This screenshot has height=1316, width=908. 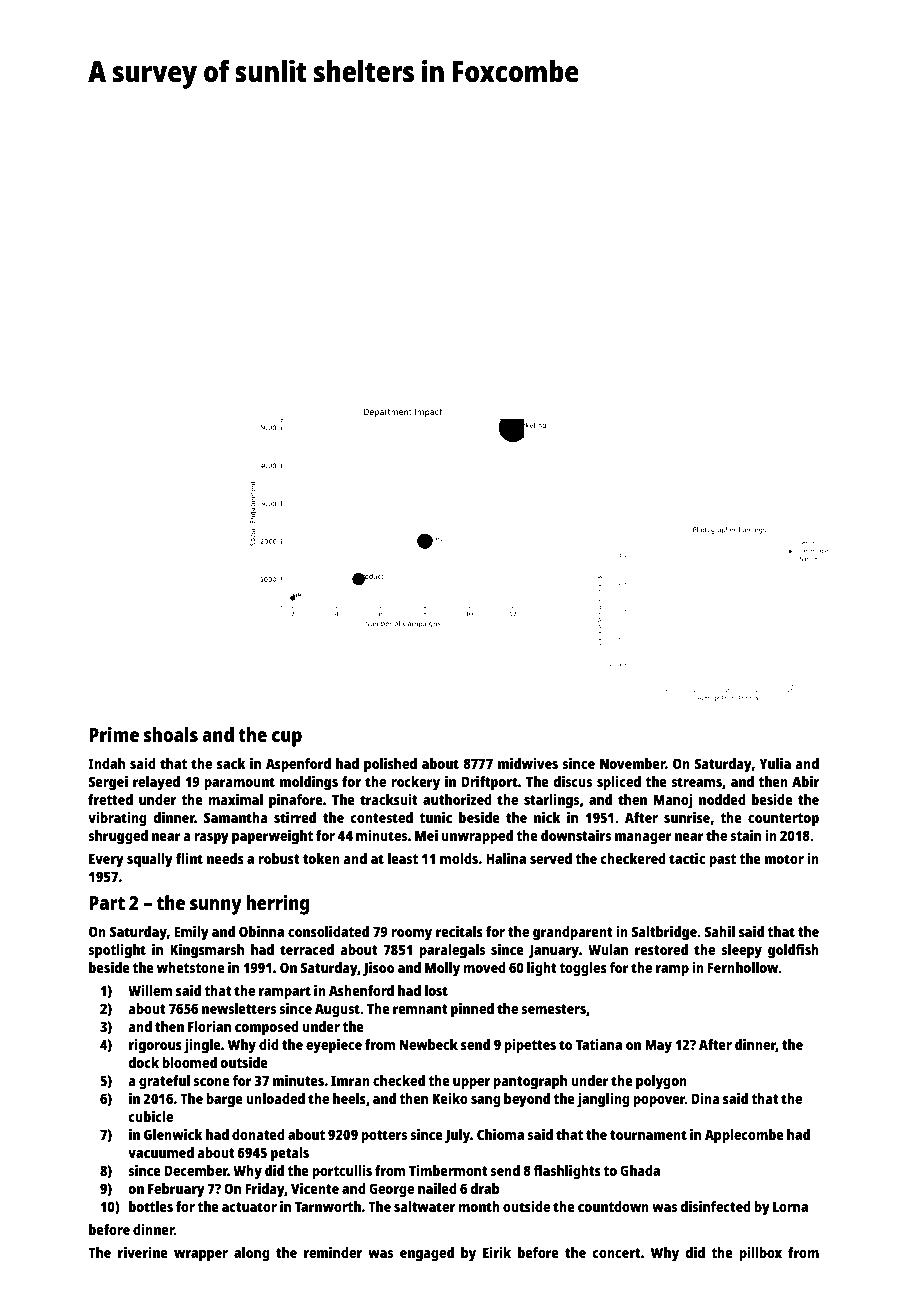 I want to click on wrapper, so click(x=201, y=1256).
